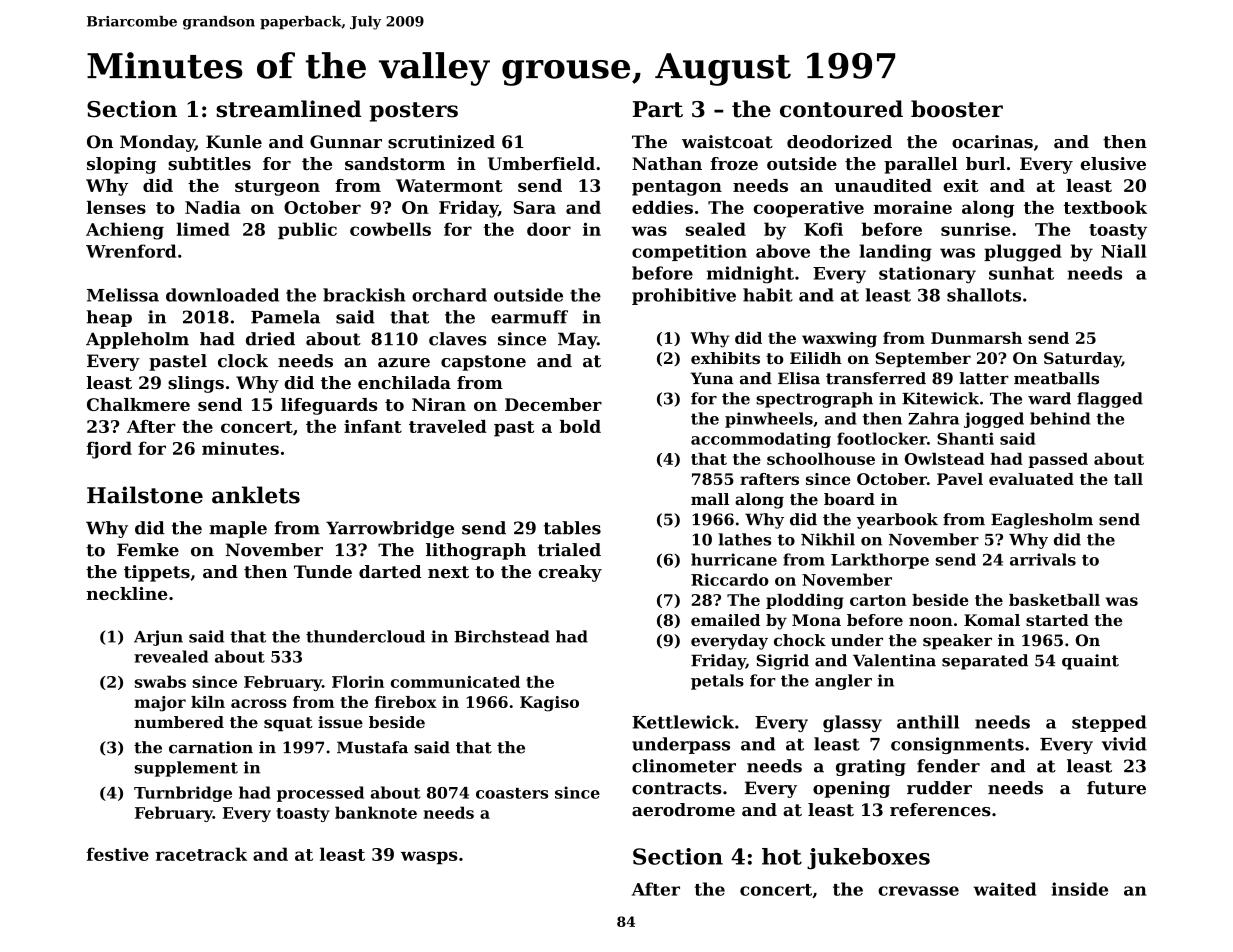  I want to click on wasps, so click(429, 858).
